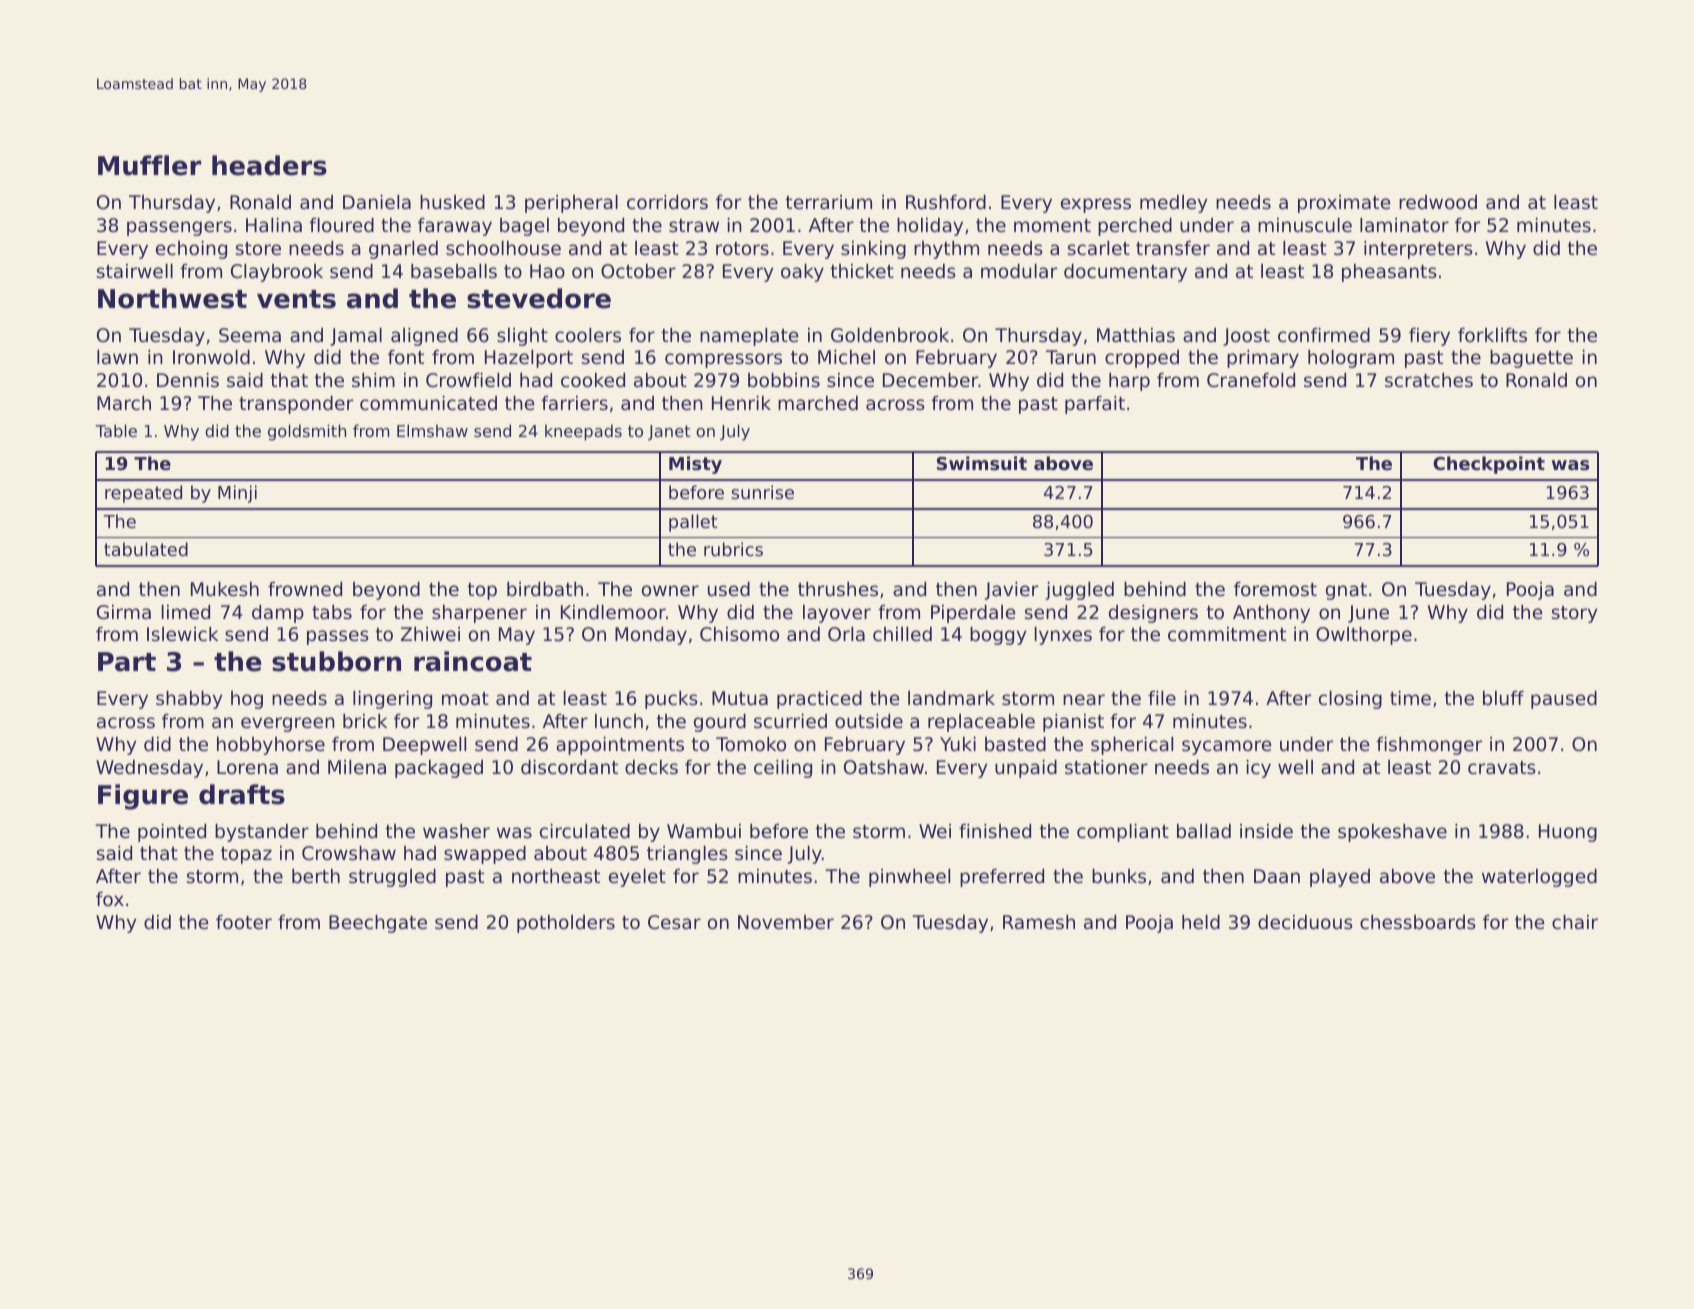  Describe the element at coordinates (740, 698) in the document. I see `Mutua` at that location.
